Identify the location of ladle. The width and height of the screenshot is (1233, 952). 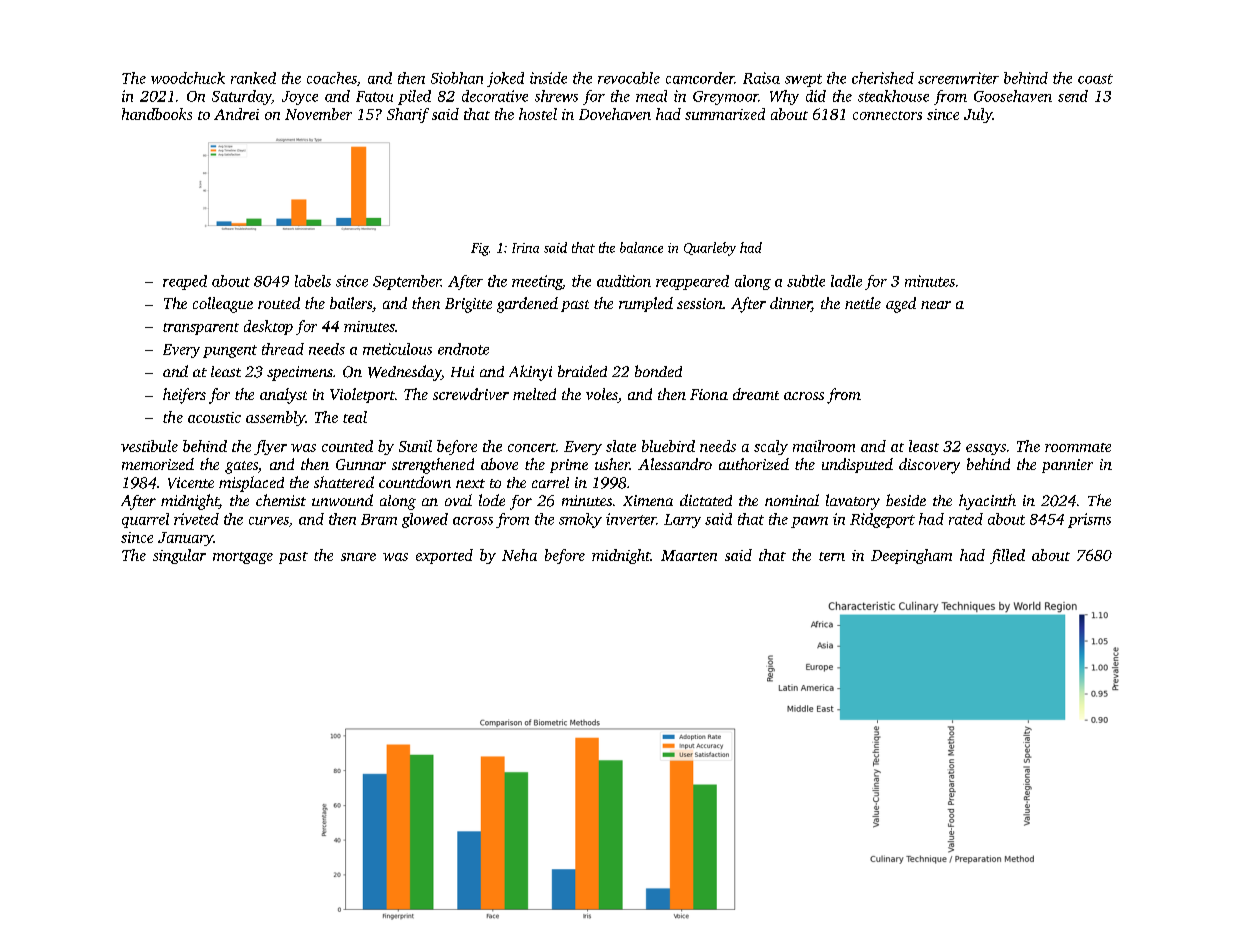
(846, 281).
